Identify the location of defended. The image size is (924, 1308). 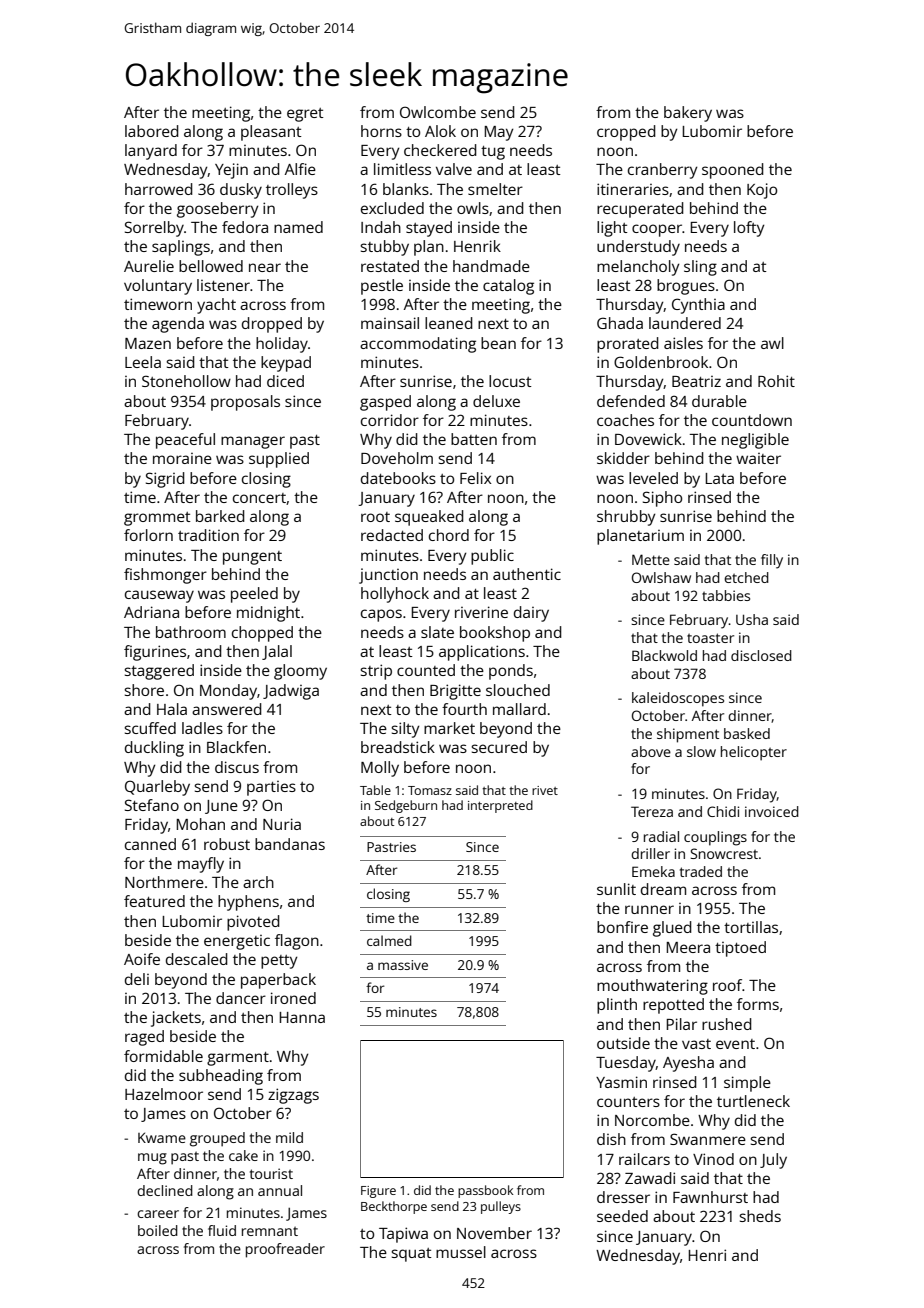
(631, 401).
